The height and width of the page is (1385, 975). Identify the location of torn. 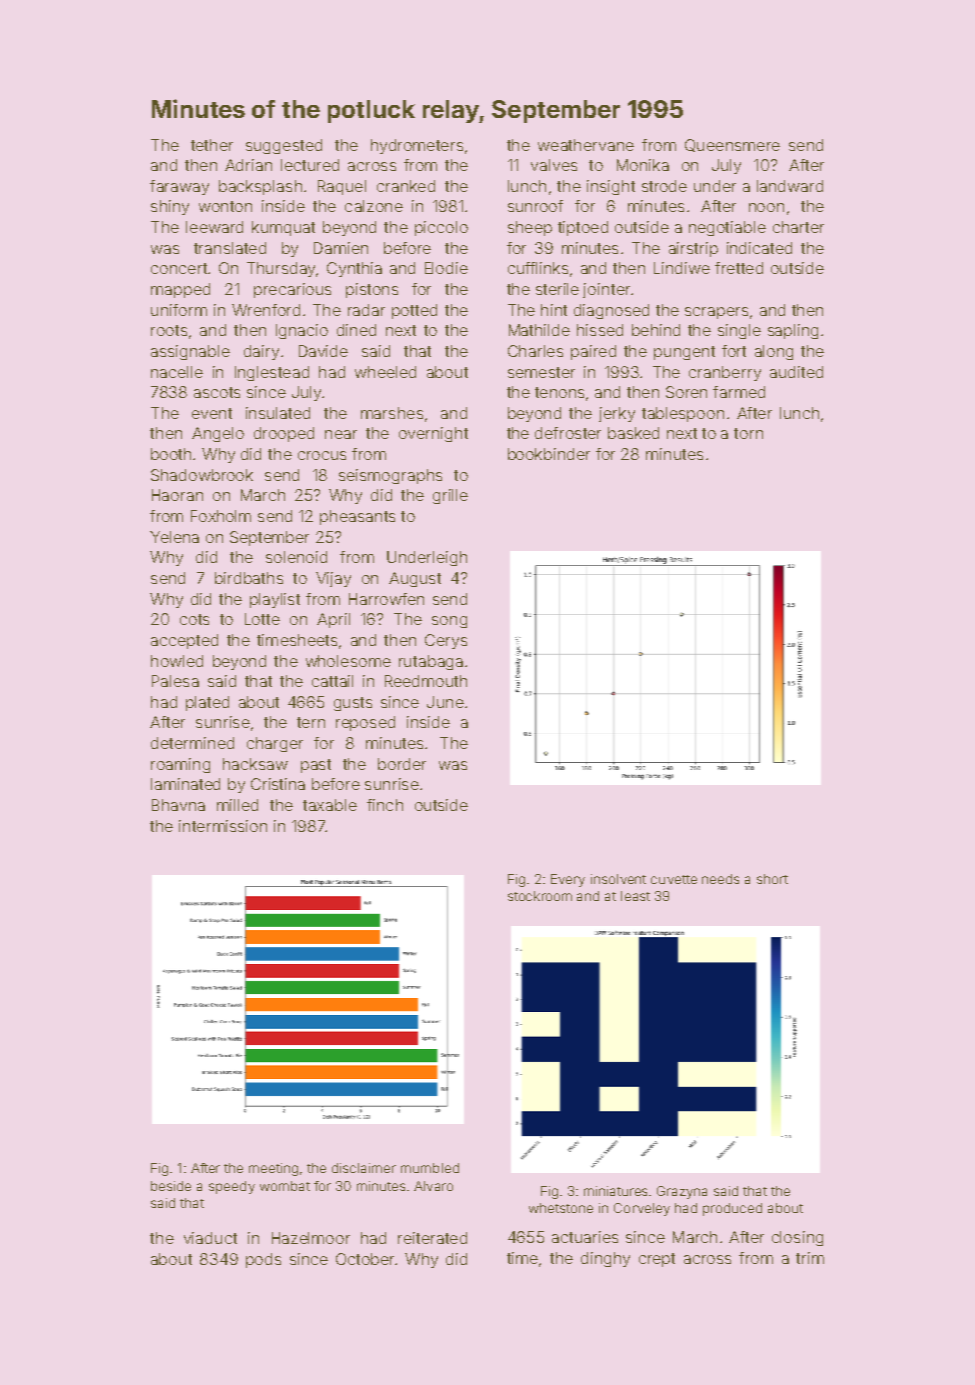
(748, 433).
